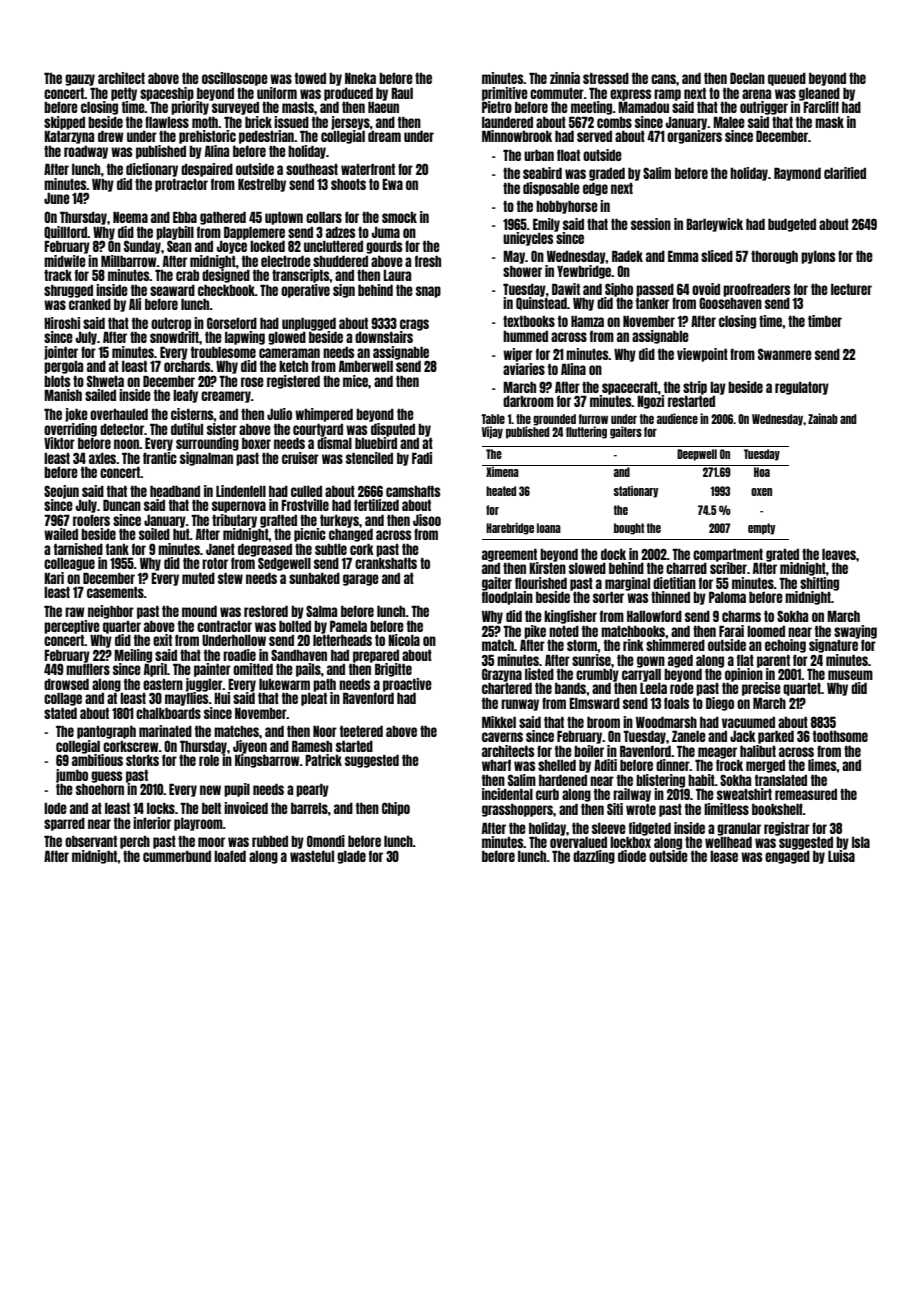 Image resolution: width=924 pixels, height=1308 pixels. What do you see at coordinates (246, 808) in the document?
I see `invoiced` at bounding box center [246, 808].
